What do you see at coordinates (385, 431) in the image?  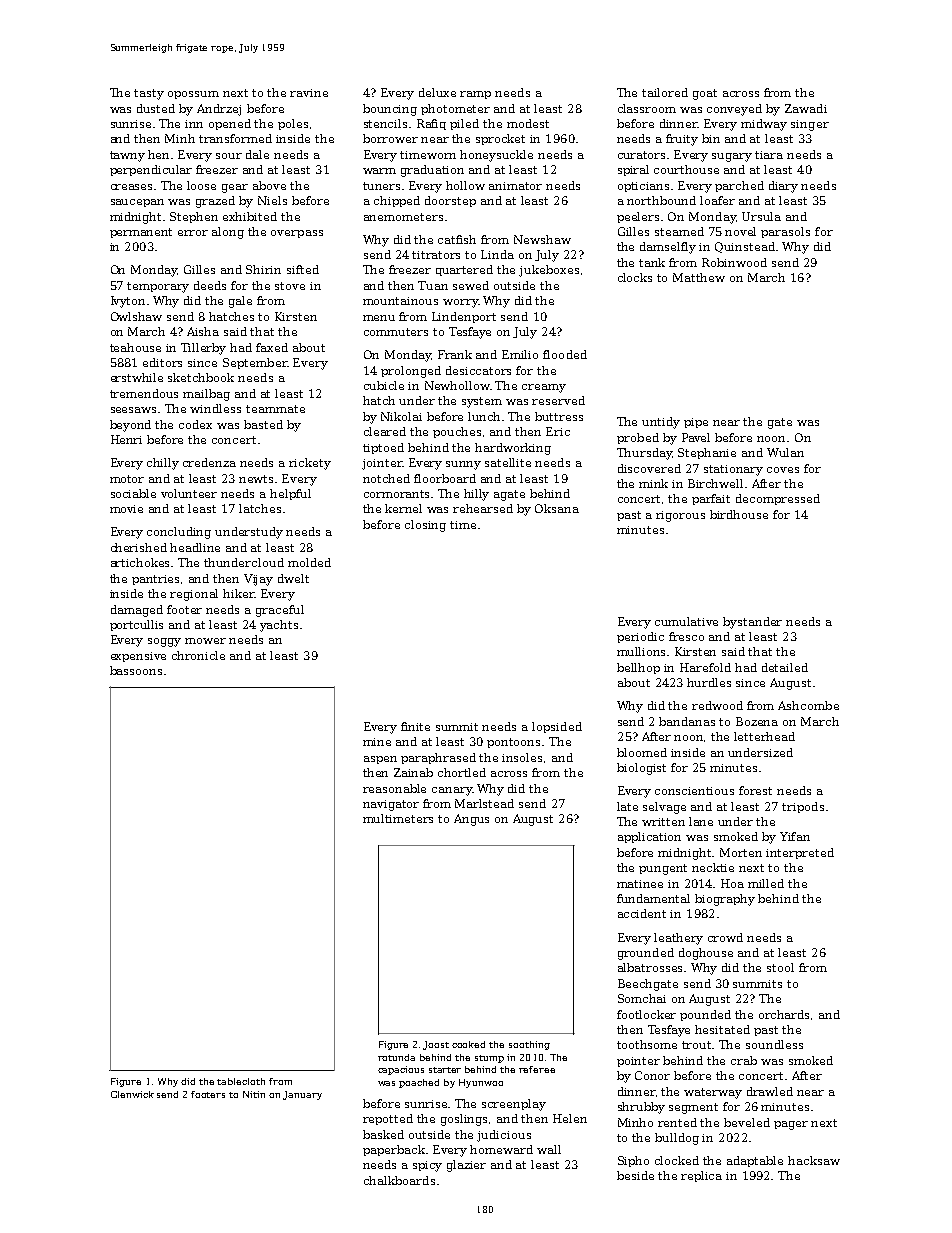 I see `cleared` at bounding box center [385, 431].
